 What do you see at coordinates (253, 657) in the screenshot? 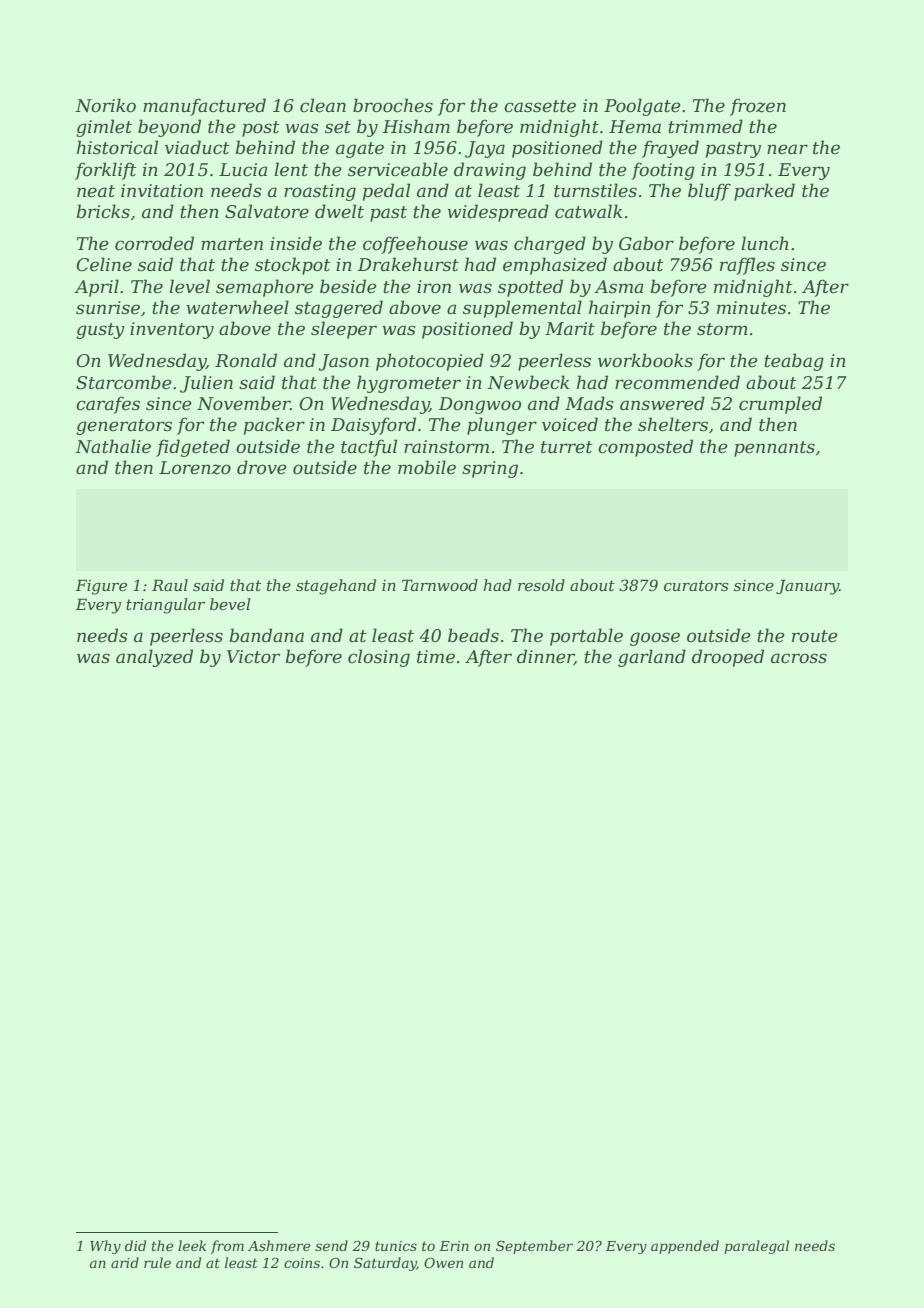
I see `Victor` at bounding box center [253, 657].
